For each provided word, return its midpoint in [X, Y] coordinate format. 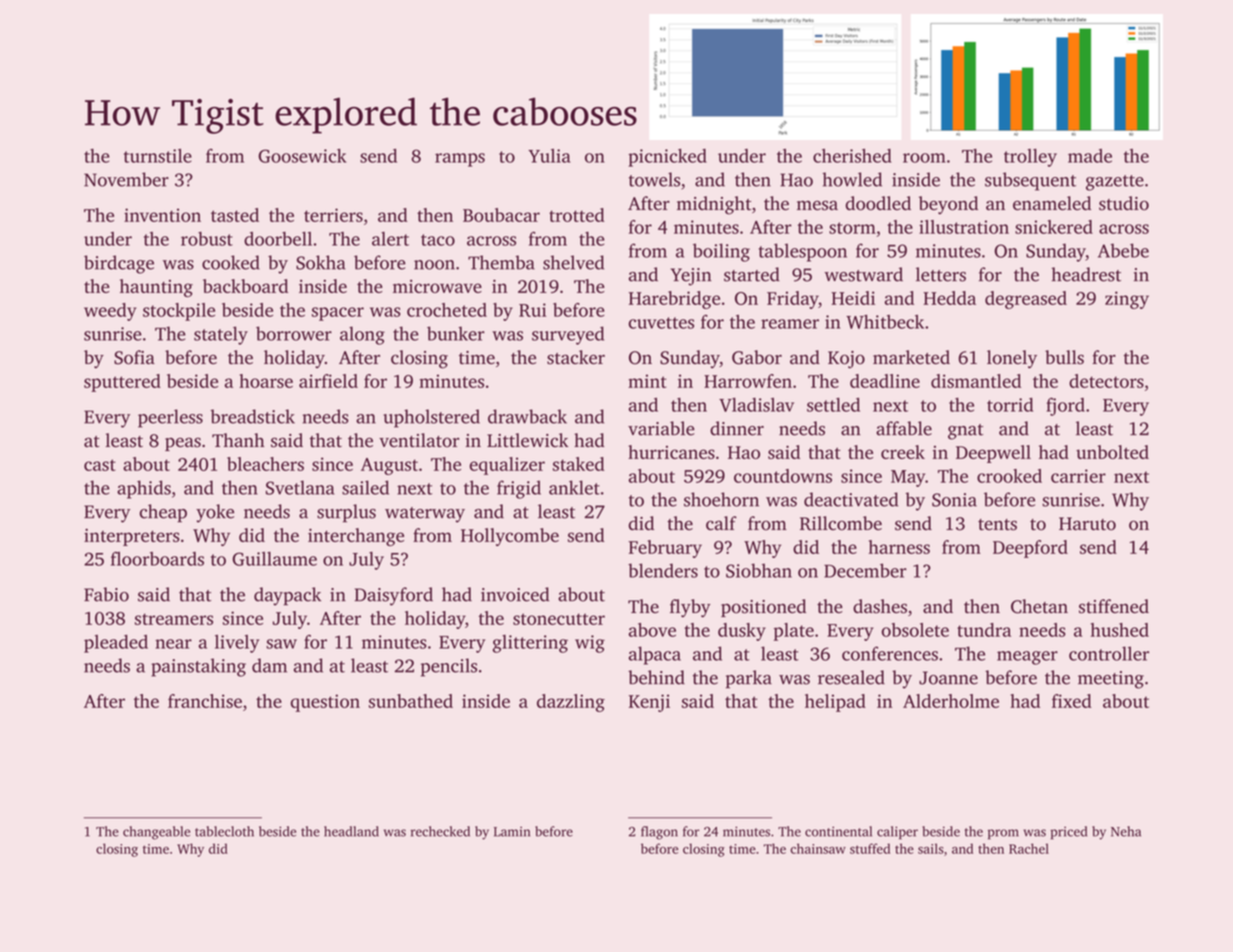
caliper [897, 833]
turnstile [158, 155]
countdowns [783, 476]
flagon [659, 833]
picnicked [667, 157]
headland [351, 831]
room [924, 158]
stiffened [1114, 606]
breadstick [252, 416]
